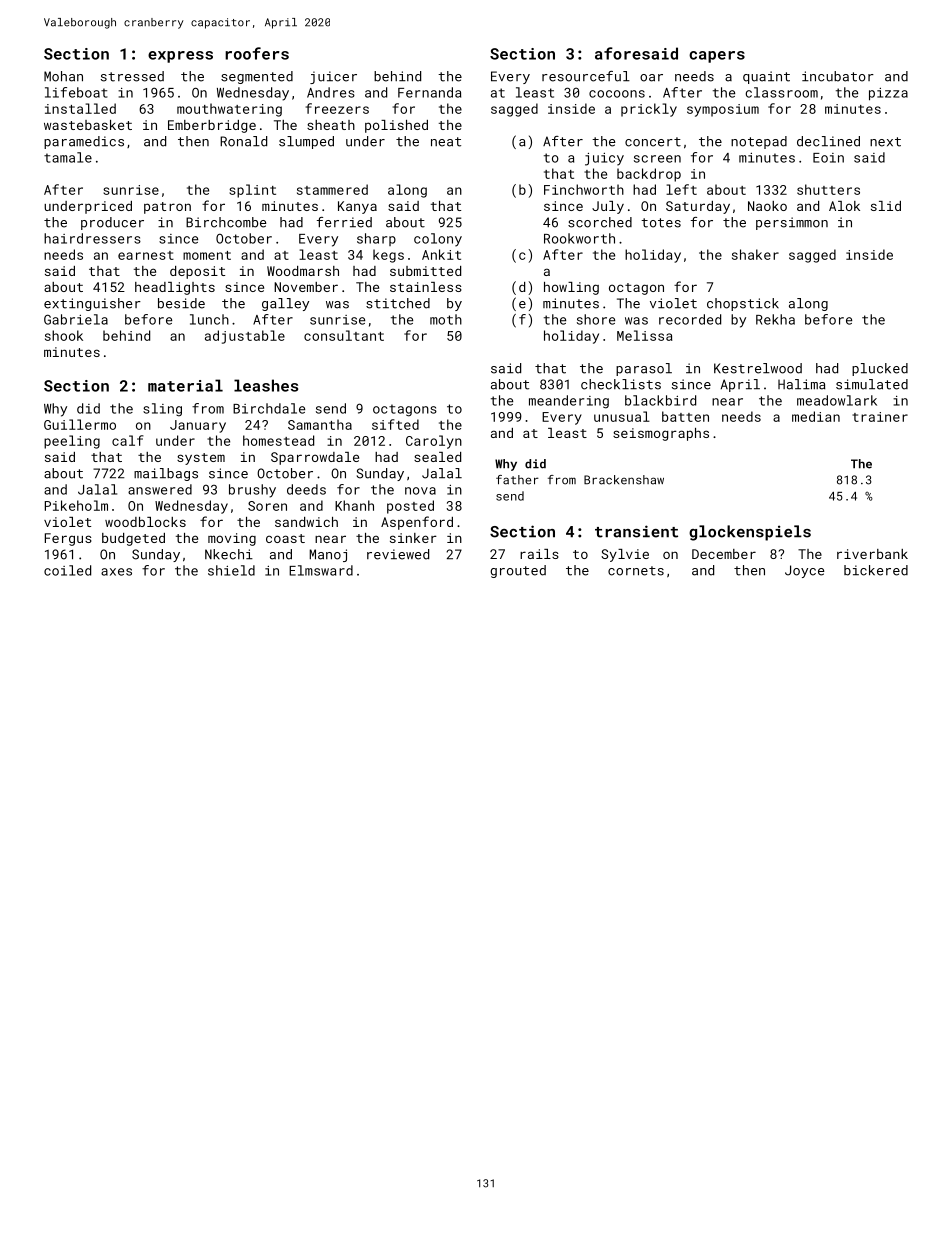 This document has width=952, height=1233. I want to click on Sparrowdale, so click(315, 458).
